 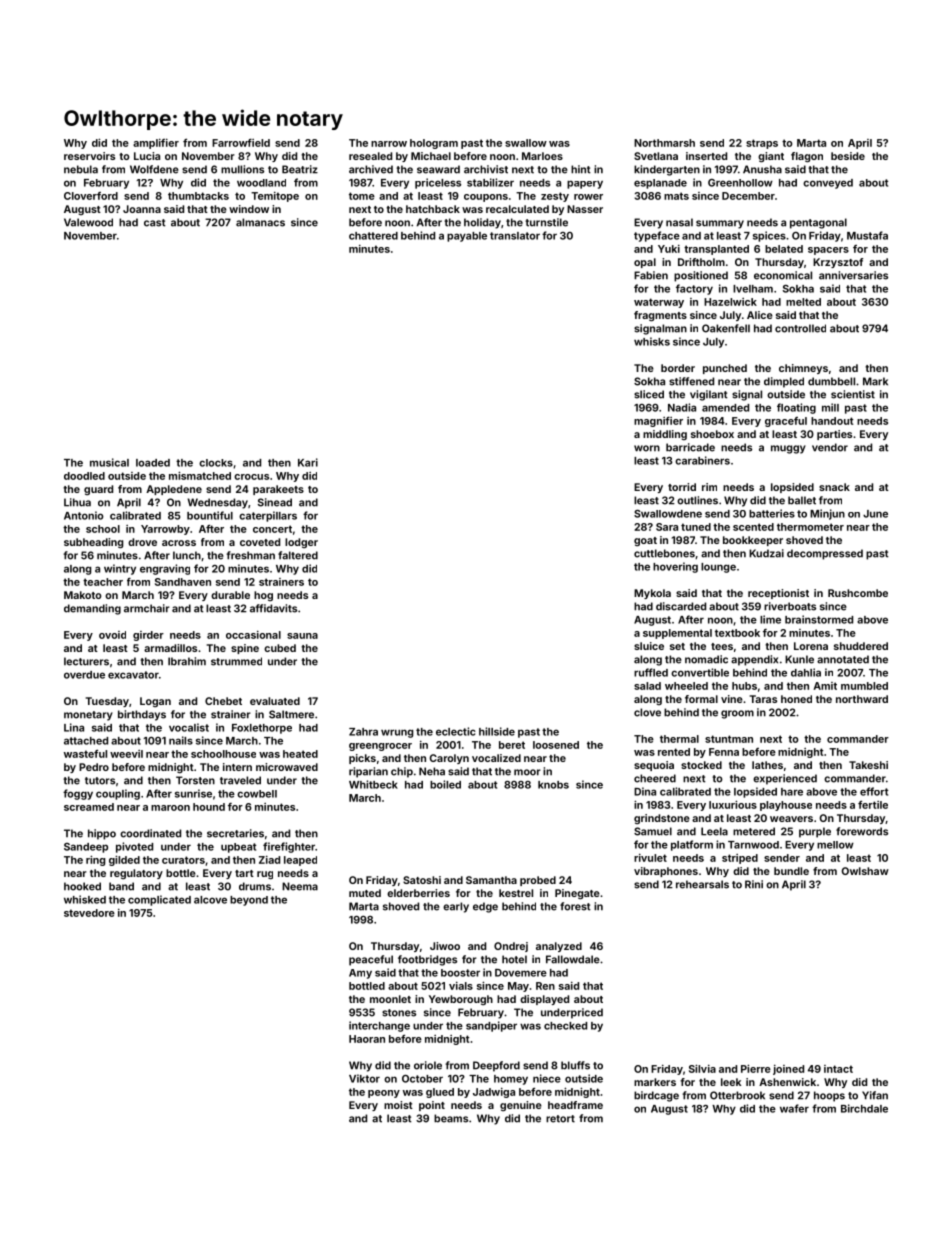 I want to click on Northmarsh, so click(x=664, y=143).
